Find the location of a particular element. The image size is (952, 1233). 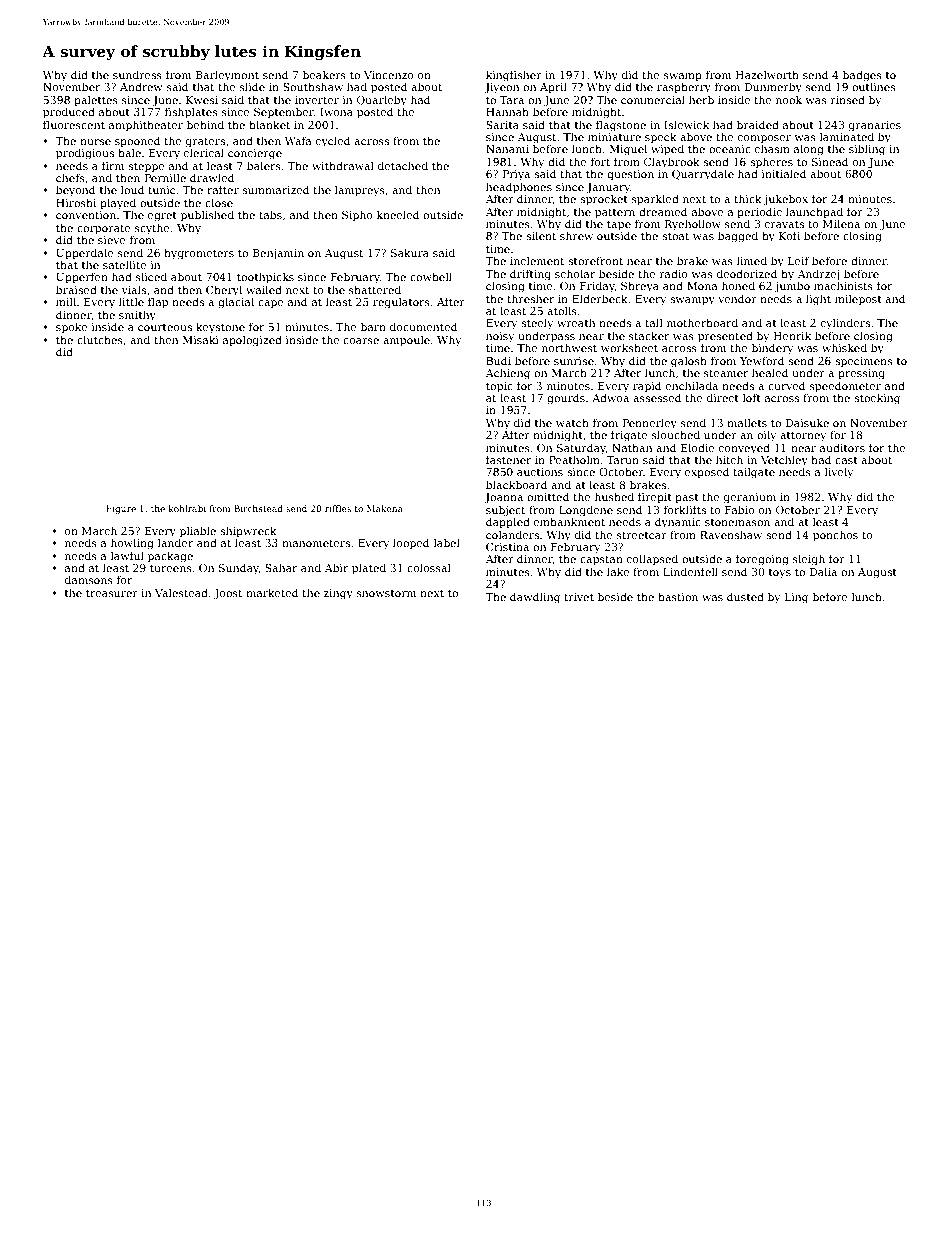

topic is located at coordinates (499, 387).
